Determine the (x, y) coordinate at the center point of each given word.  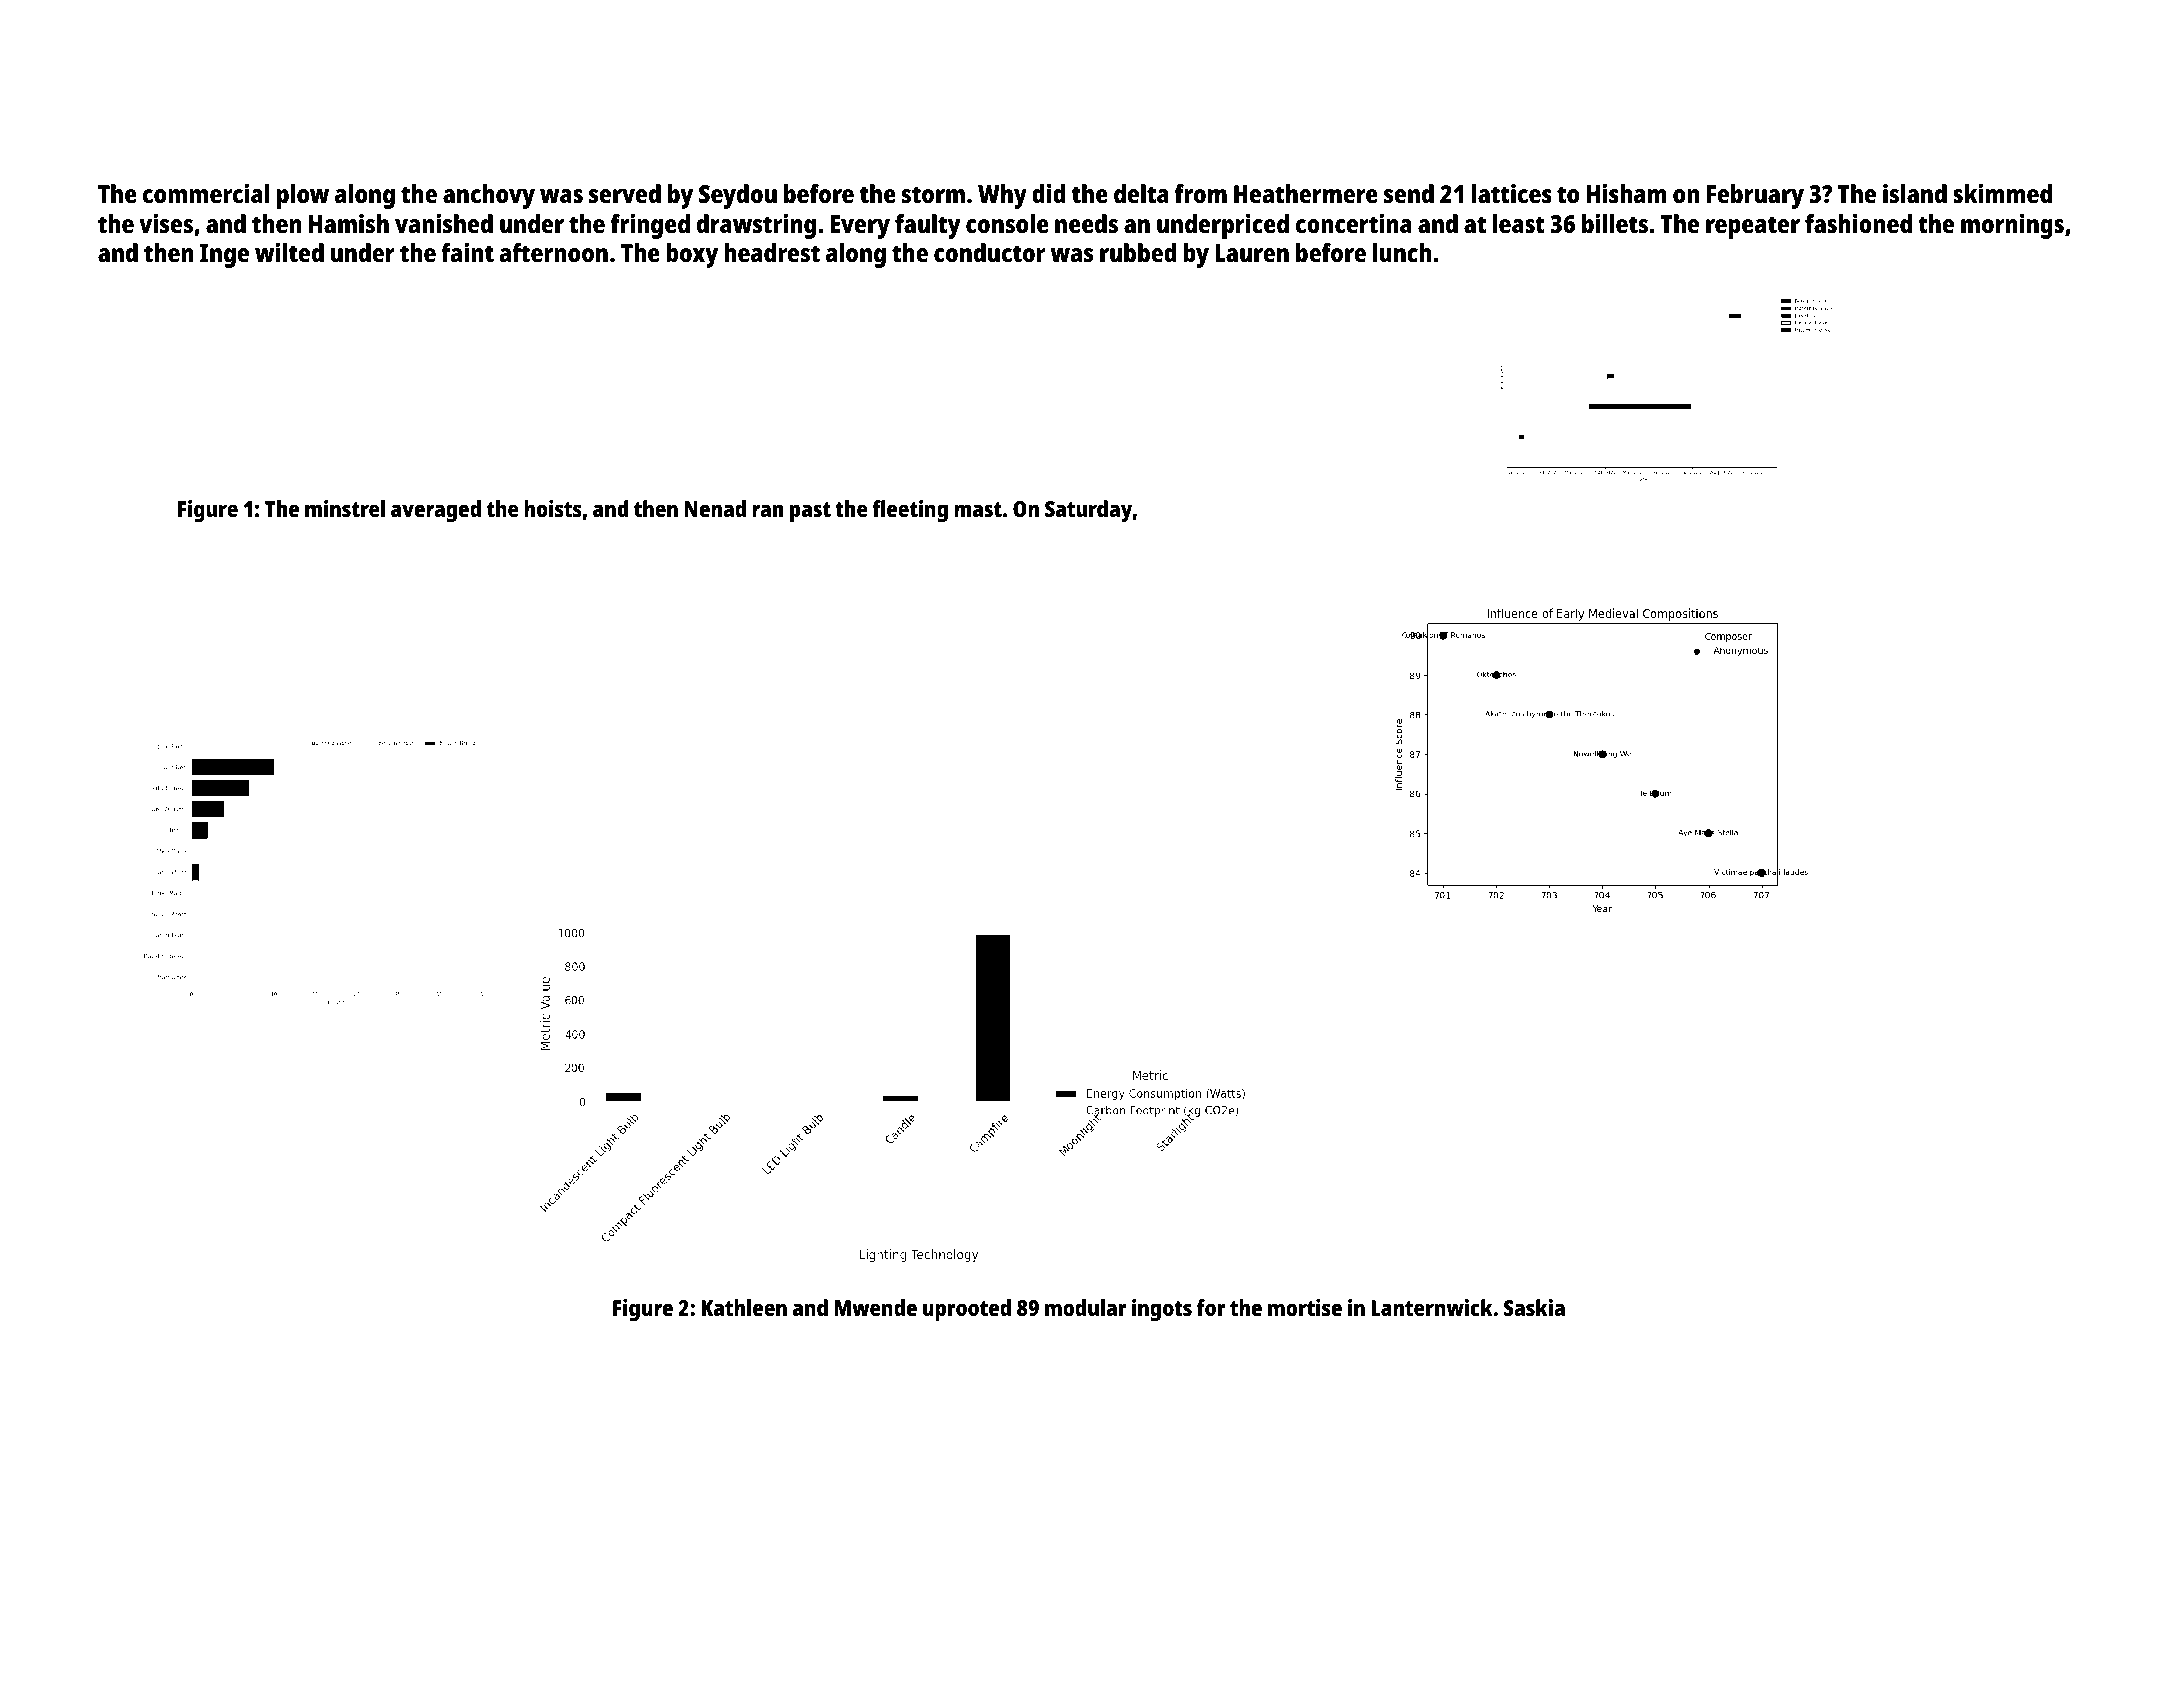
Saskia (1534, 1307)
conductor (989, 252)
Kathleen (744, 1307)
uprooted (967, 1310)
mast (978, 509)
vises (166, 223)
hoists (553, 508)
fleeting (910, 511)
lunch (1402, 252)
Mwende (875, 1307)
